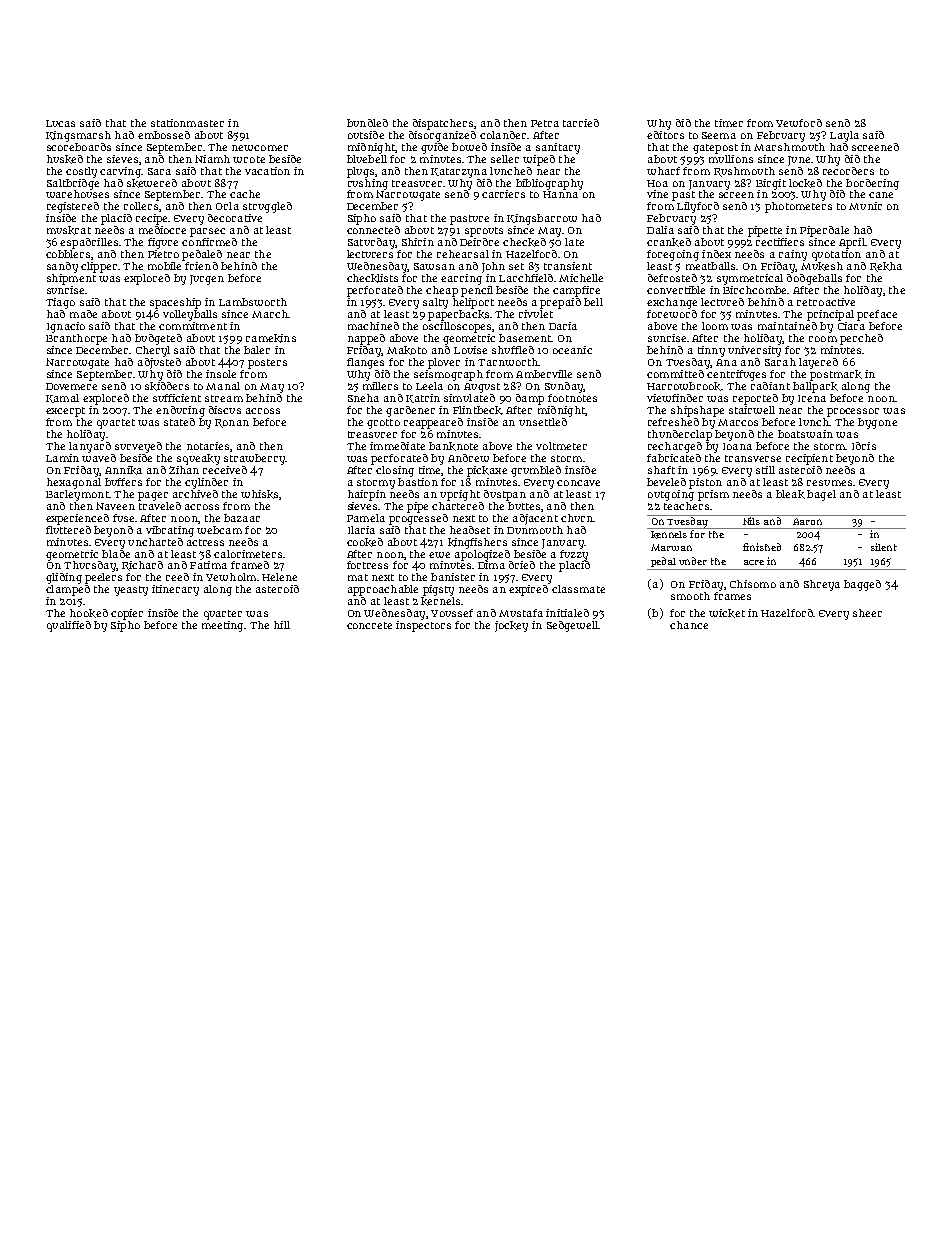 The width and height of the image is (952, 1233). Describe the element at coordinates (560, 303) in the image. I see `prepaid` at that location.
